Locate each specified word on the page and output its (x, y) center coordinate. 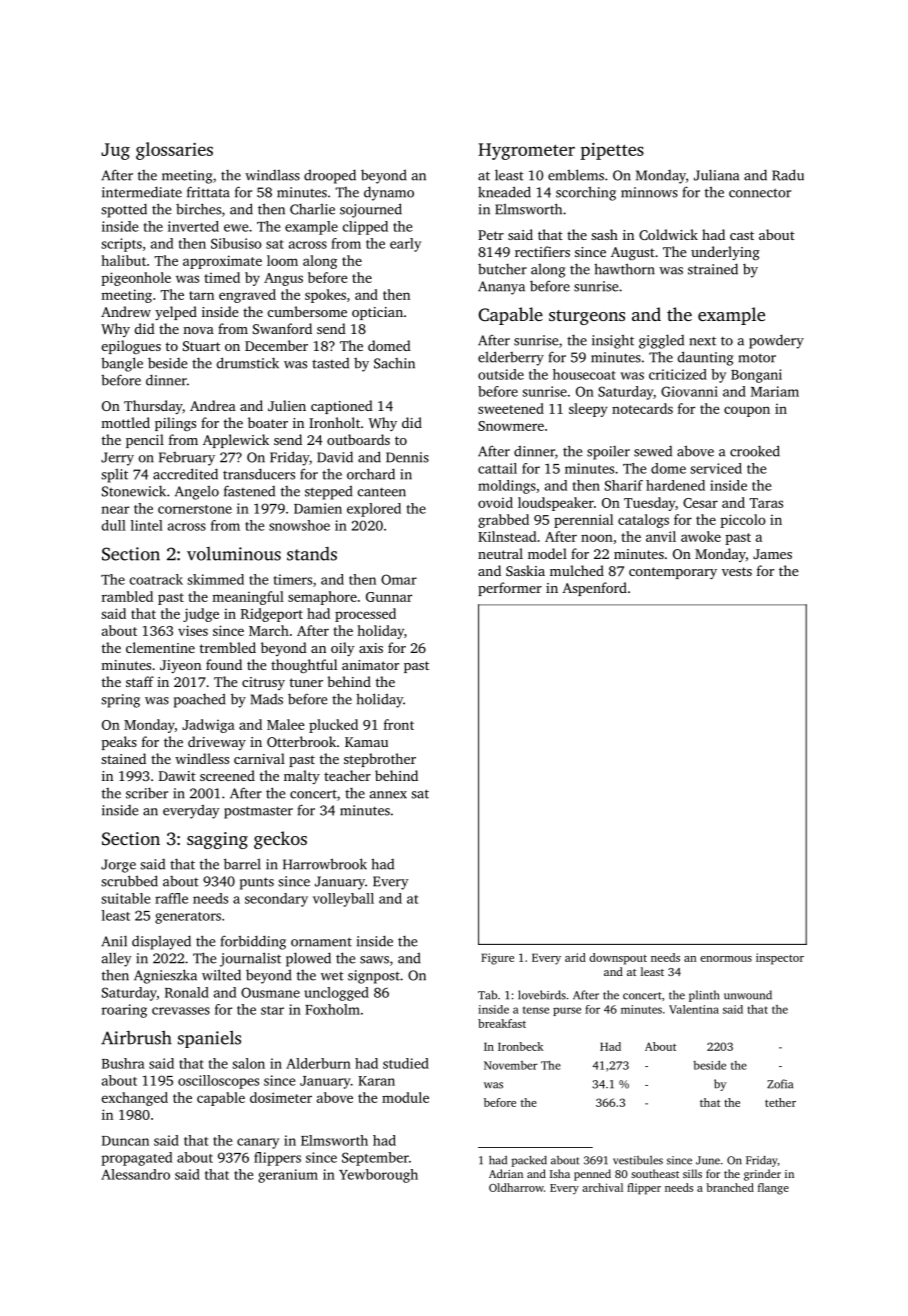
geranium (288, 1176)
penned (592, 1175)
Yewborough (378, 1176)
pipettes (612, 151)
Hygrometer (526, 151)
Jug (115, 151)
